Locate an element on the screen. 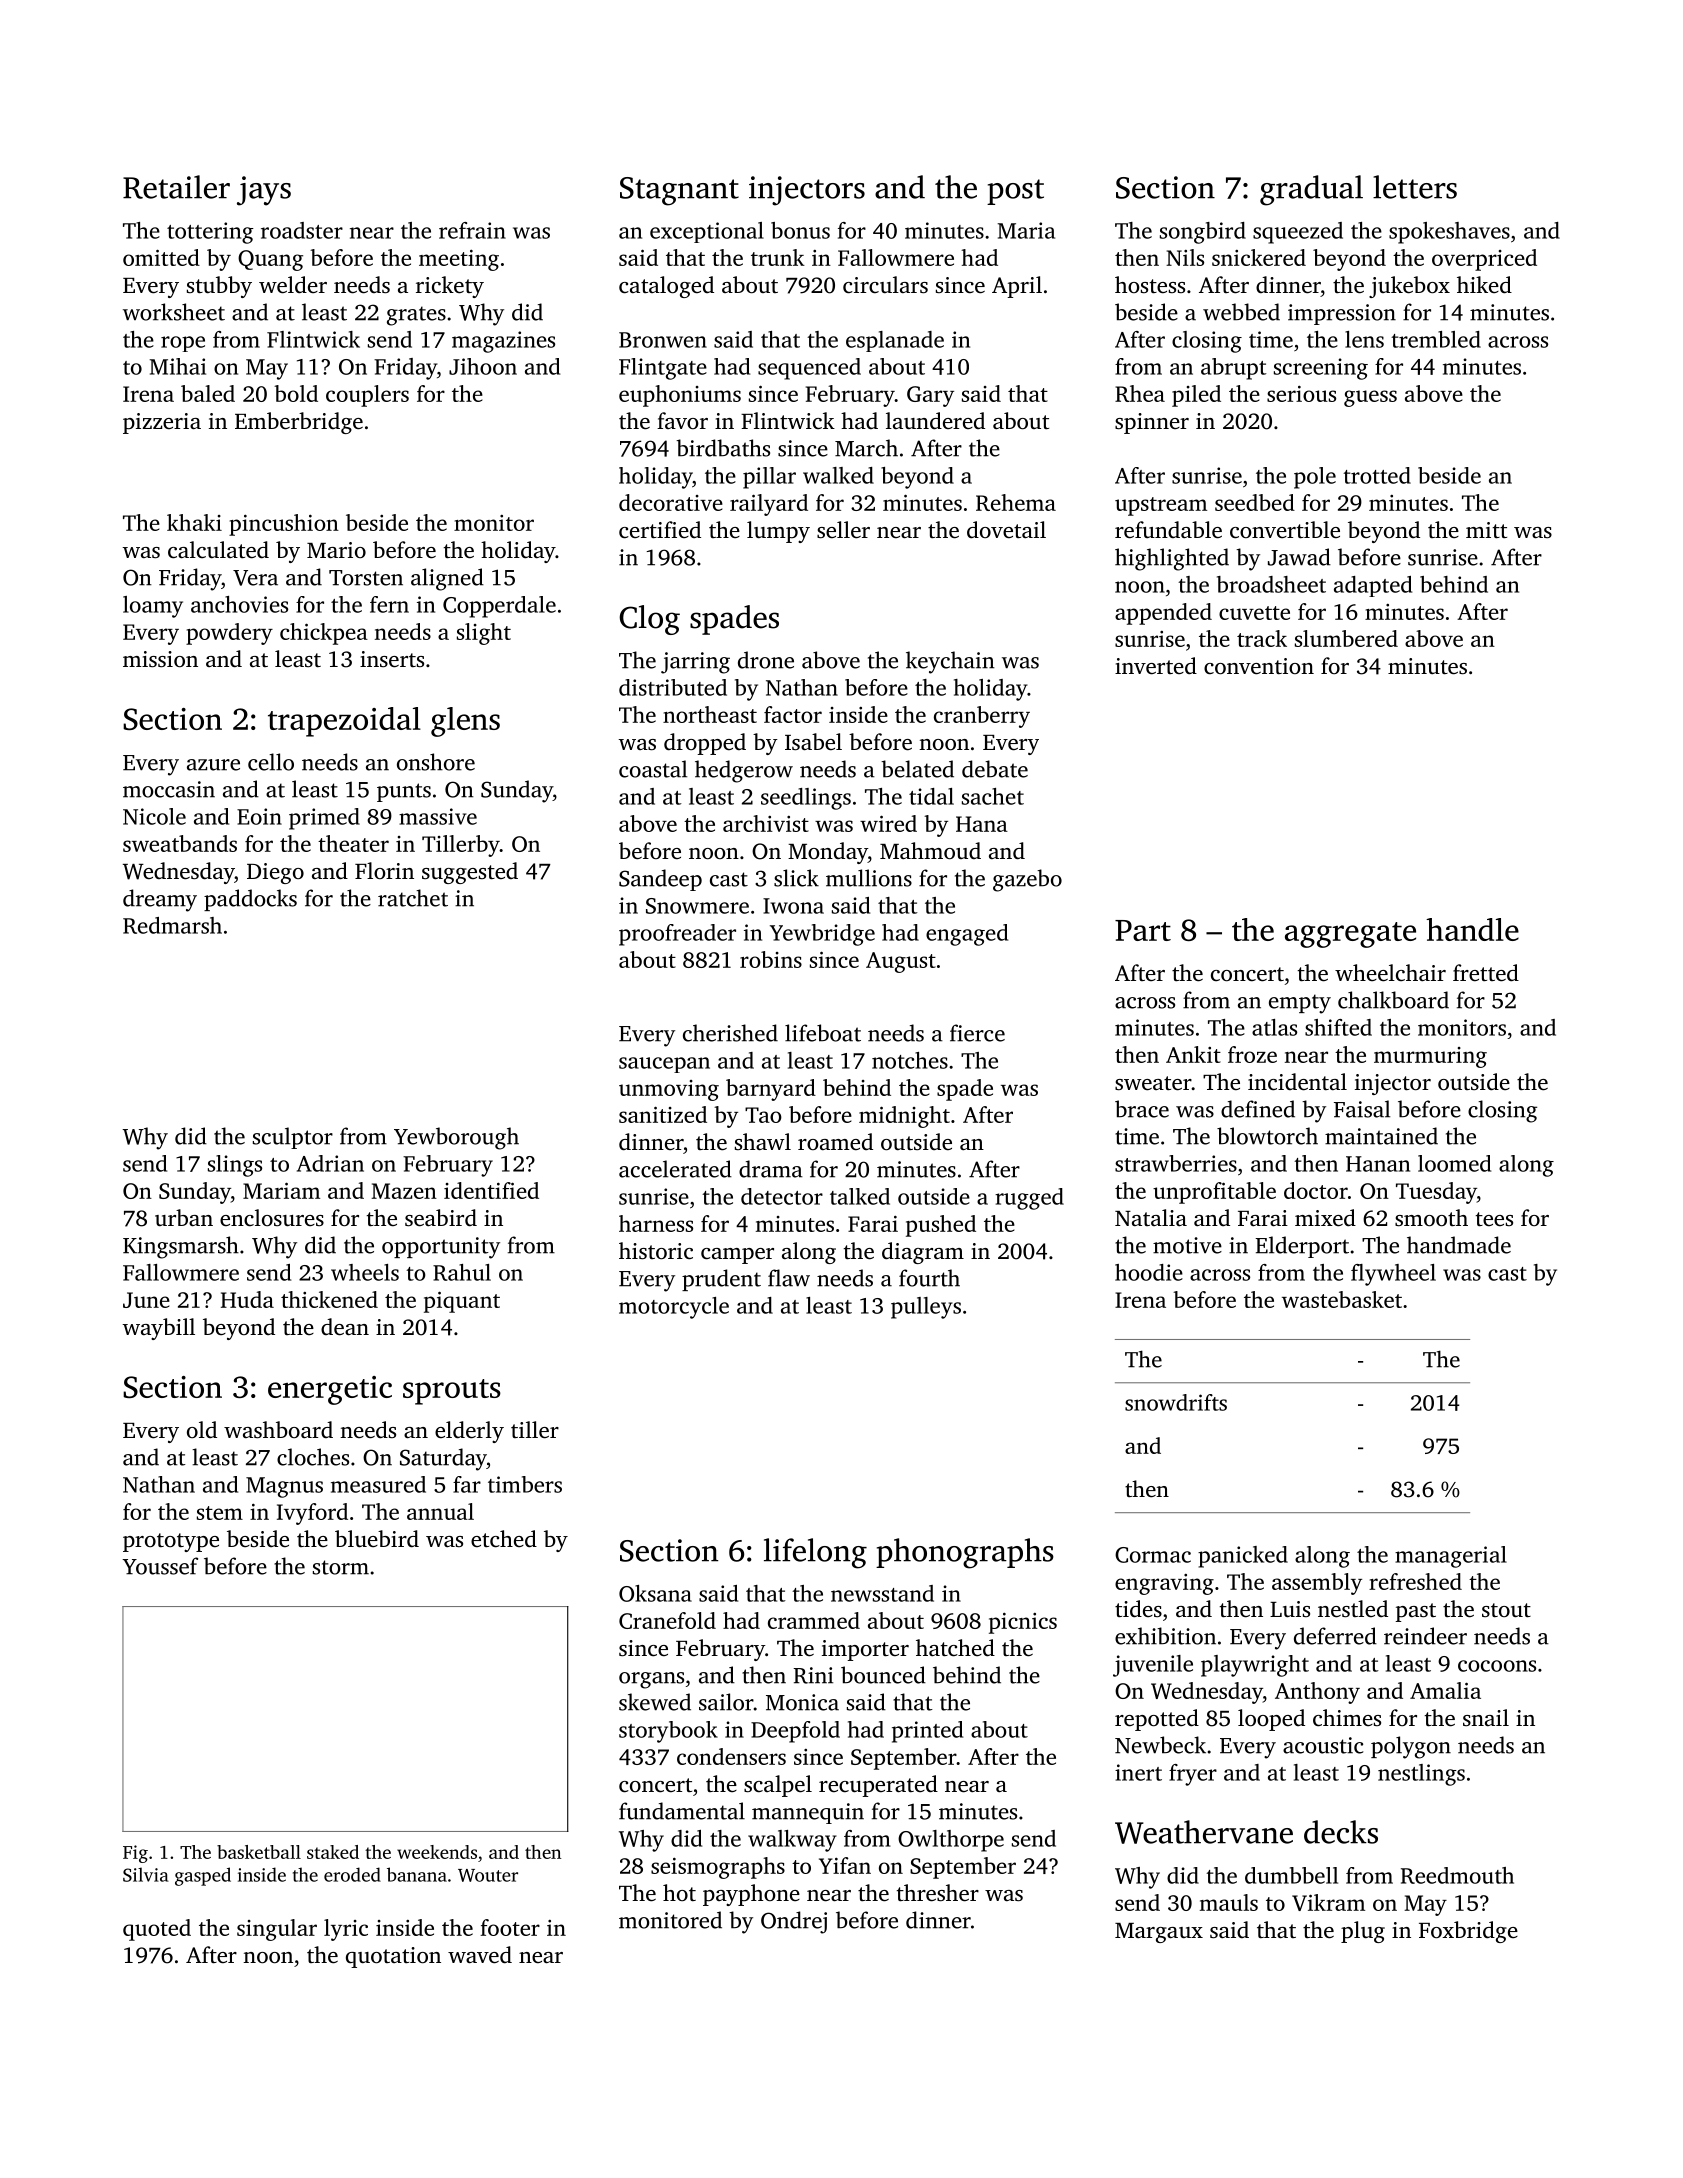  drone is located at coordinates (766, 660).
